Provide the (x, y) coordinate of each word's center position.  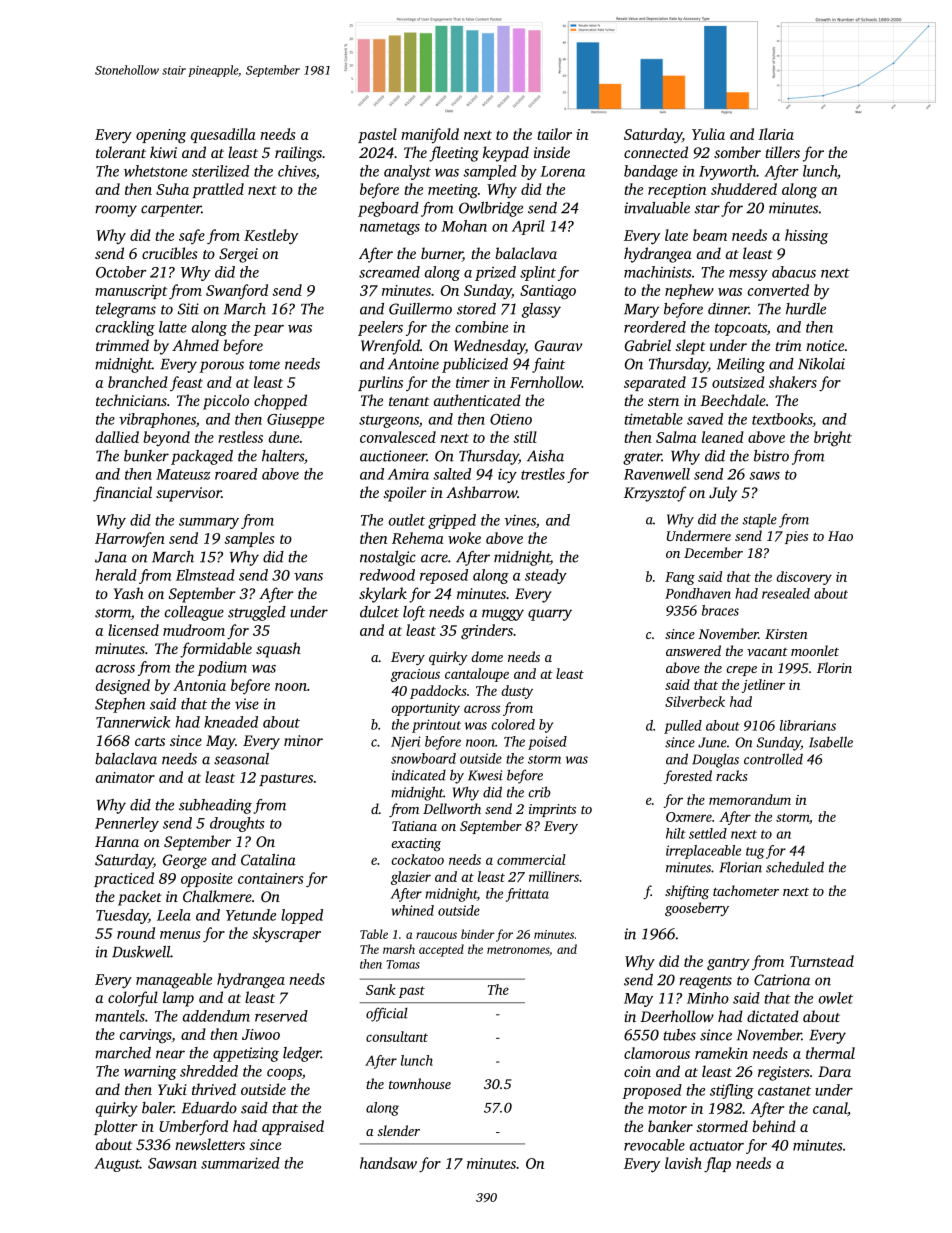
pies (796, 537)
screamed (389, 272)
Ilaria (776, 134)
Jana (111, 557)
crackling (125, 328)
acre (434, 558)
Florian (740, 867)
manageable (174, 981)
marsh (399, 949)
